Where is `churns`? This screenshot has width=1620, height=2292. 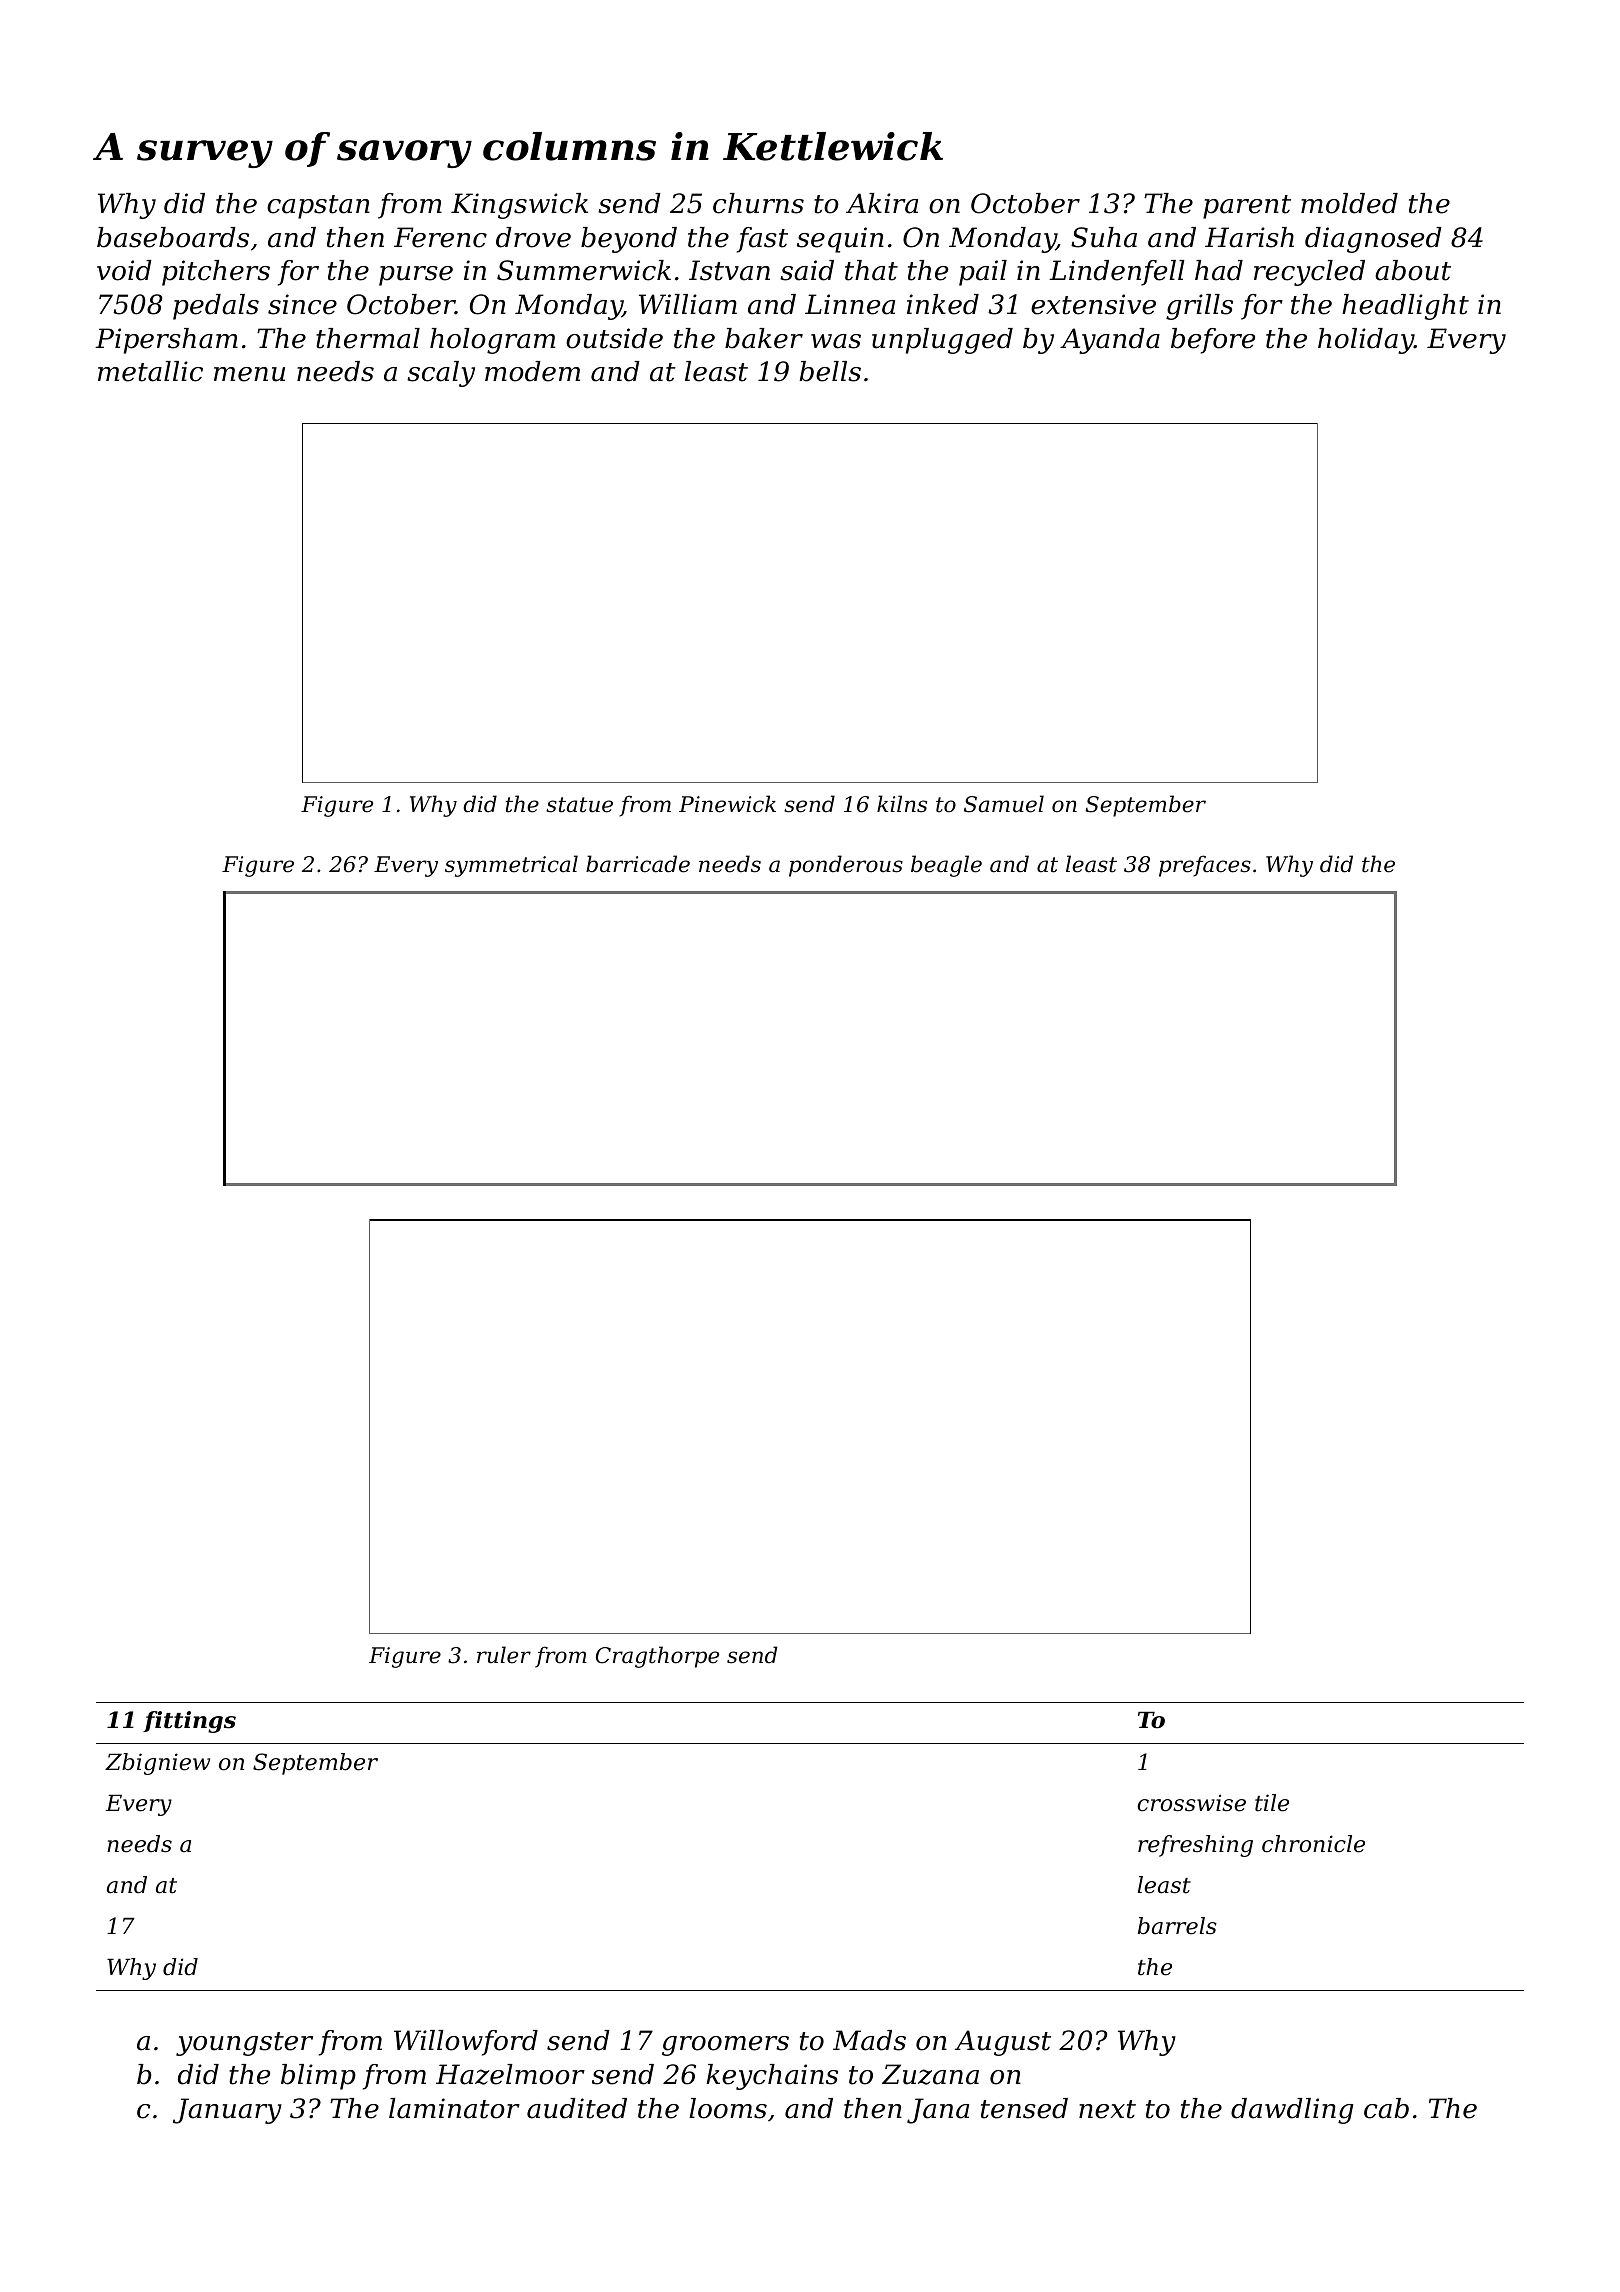
churns is located at coordinates (758, 203).
